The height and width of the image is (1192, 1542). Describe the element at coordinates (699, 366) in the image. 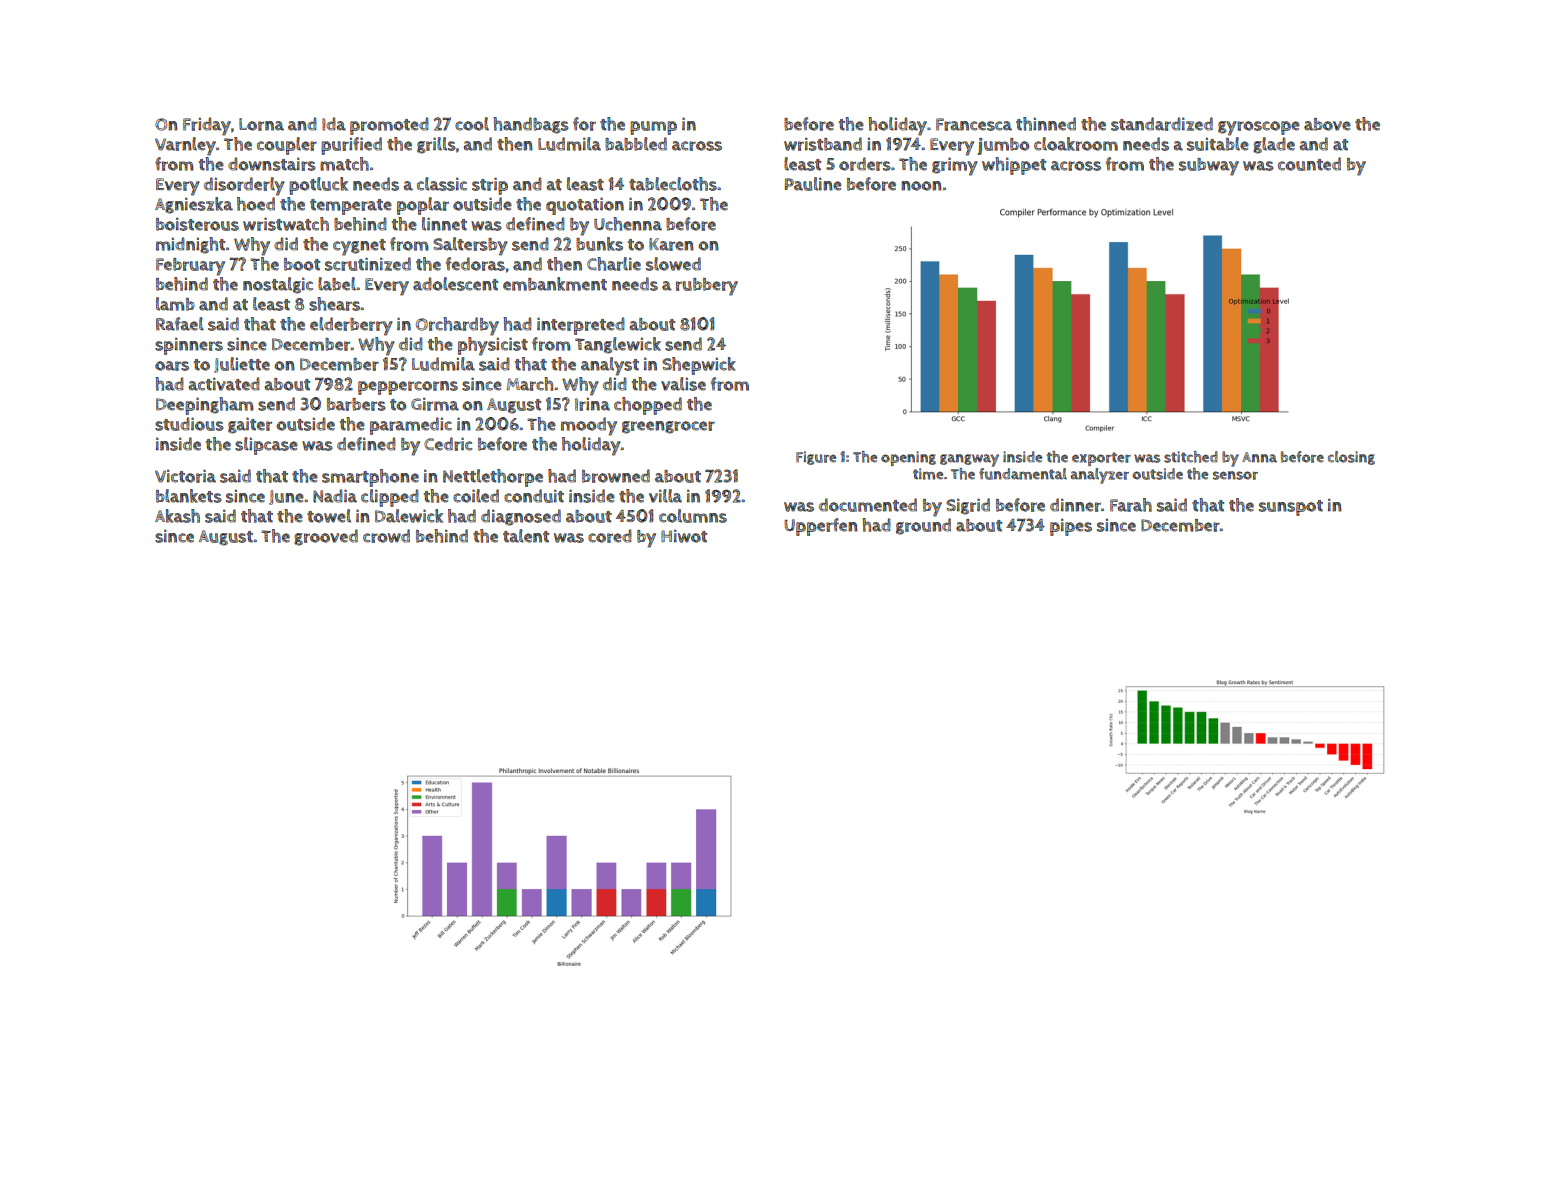

I see `Shepwick` at that location.
